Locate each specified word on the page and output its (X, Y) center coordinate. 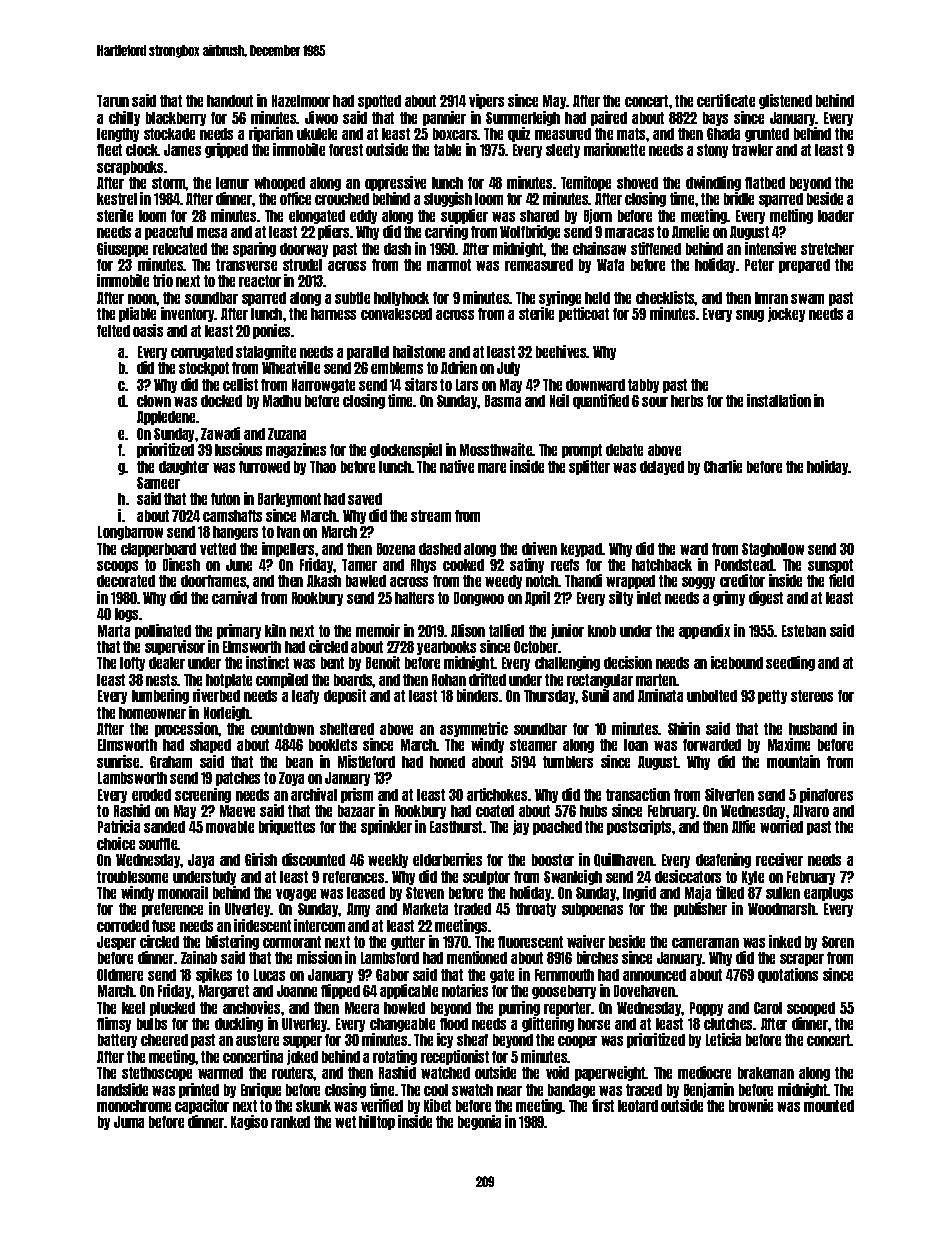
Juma (129, 1122)
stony (712, 151)
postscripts (639, 827)
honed (447, 762)
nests (162, 680)
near (509, 1091)
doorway (304, 250)
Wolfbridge (530, 232)
